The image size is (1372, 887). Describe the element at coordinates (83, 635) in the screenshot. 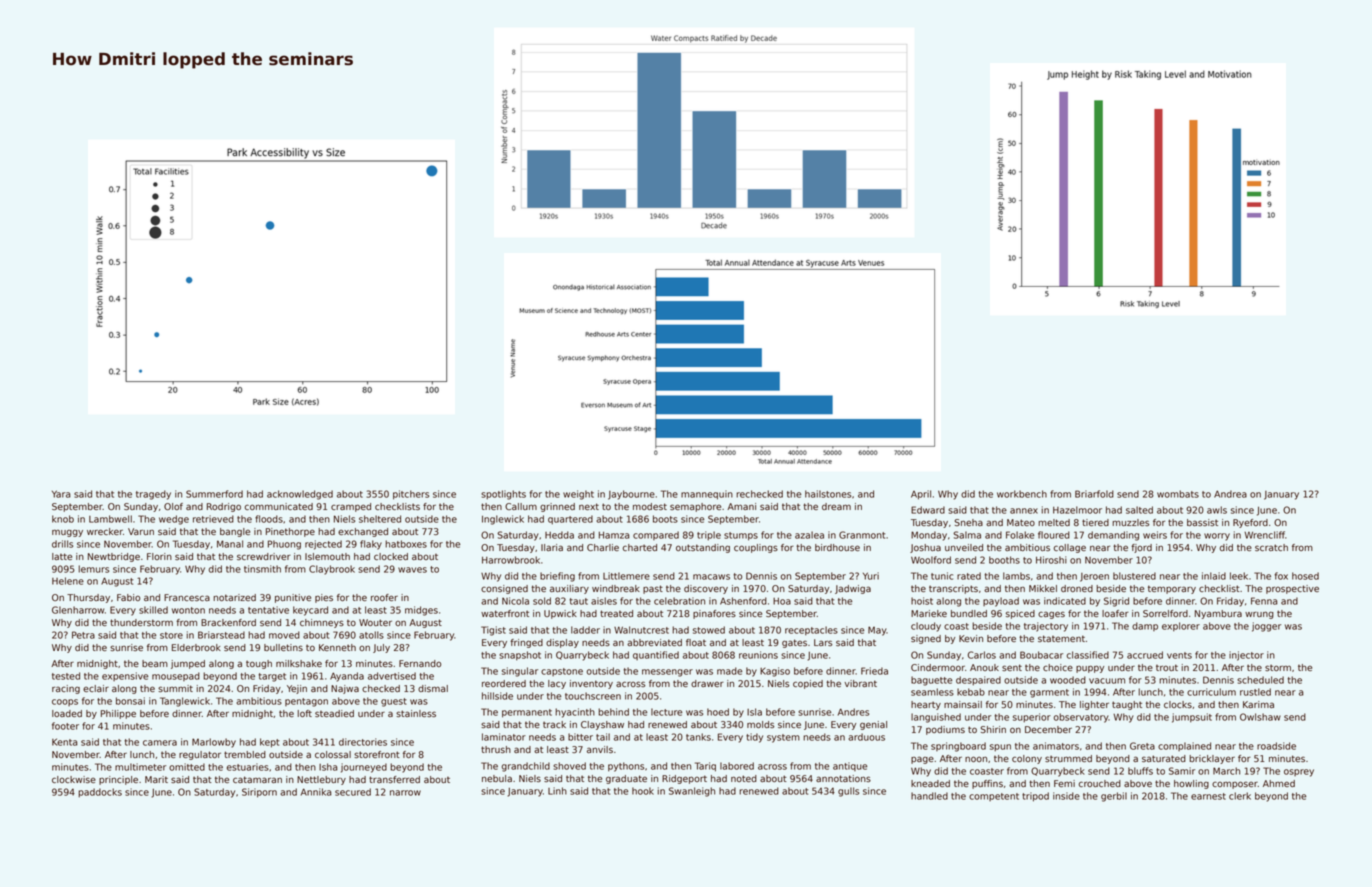

I see `Petra` at that location.
